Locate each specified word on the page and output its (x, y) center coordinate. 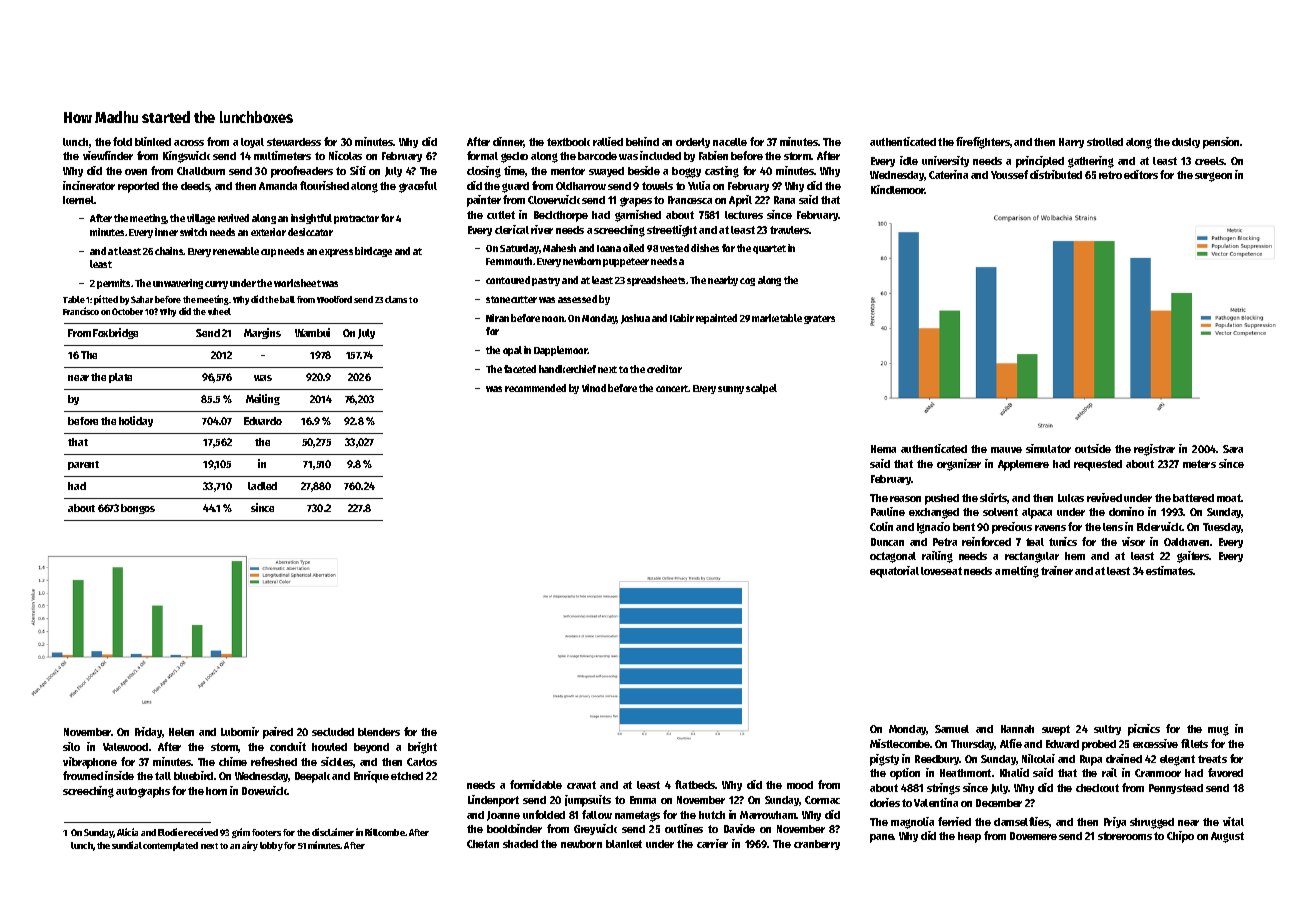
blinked (153, 141)
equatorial (894, 572)
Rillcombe (385, 832)
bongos (138, 509)
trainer (1057, 570)
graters (819, 319)
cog (747, 282)
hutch (712, 815)
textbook (568, 142)
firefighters (983, 143)
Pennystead (1176, 789)
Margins (262, 333)
